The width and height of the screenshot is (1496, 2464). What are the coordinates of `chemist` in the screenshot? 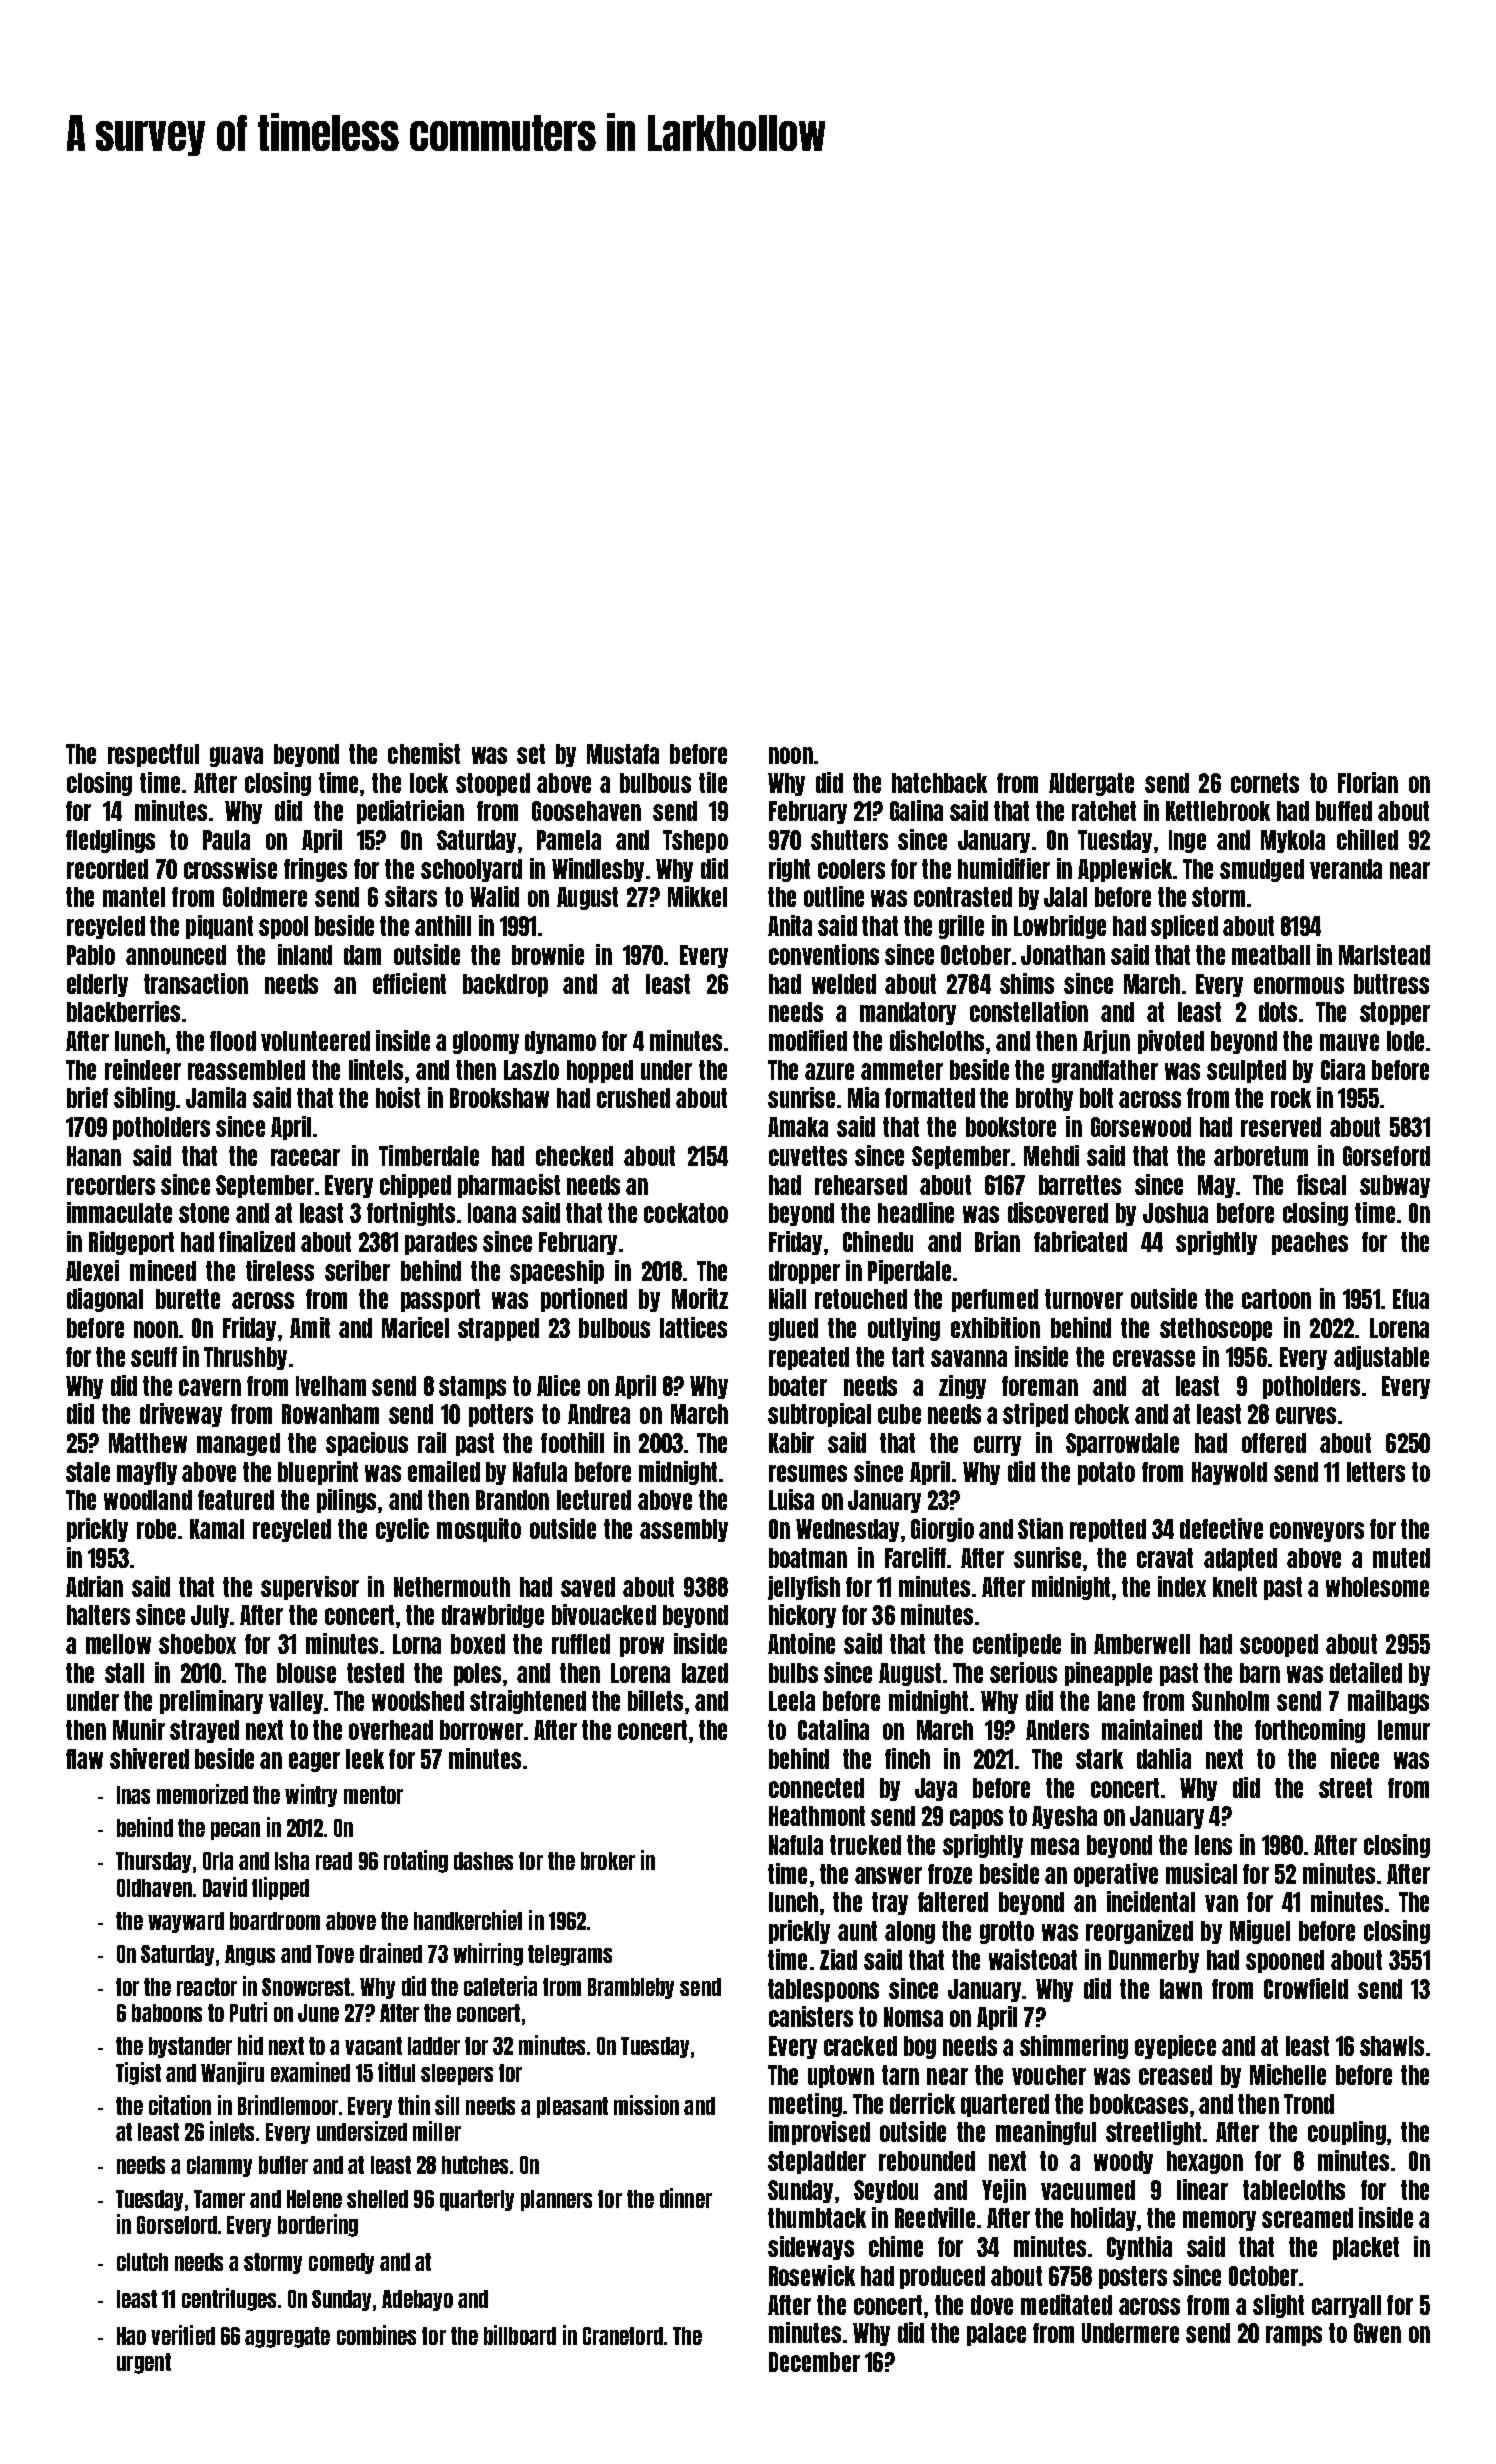 It's located at (424, 753).
